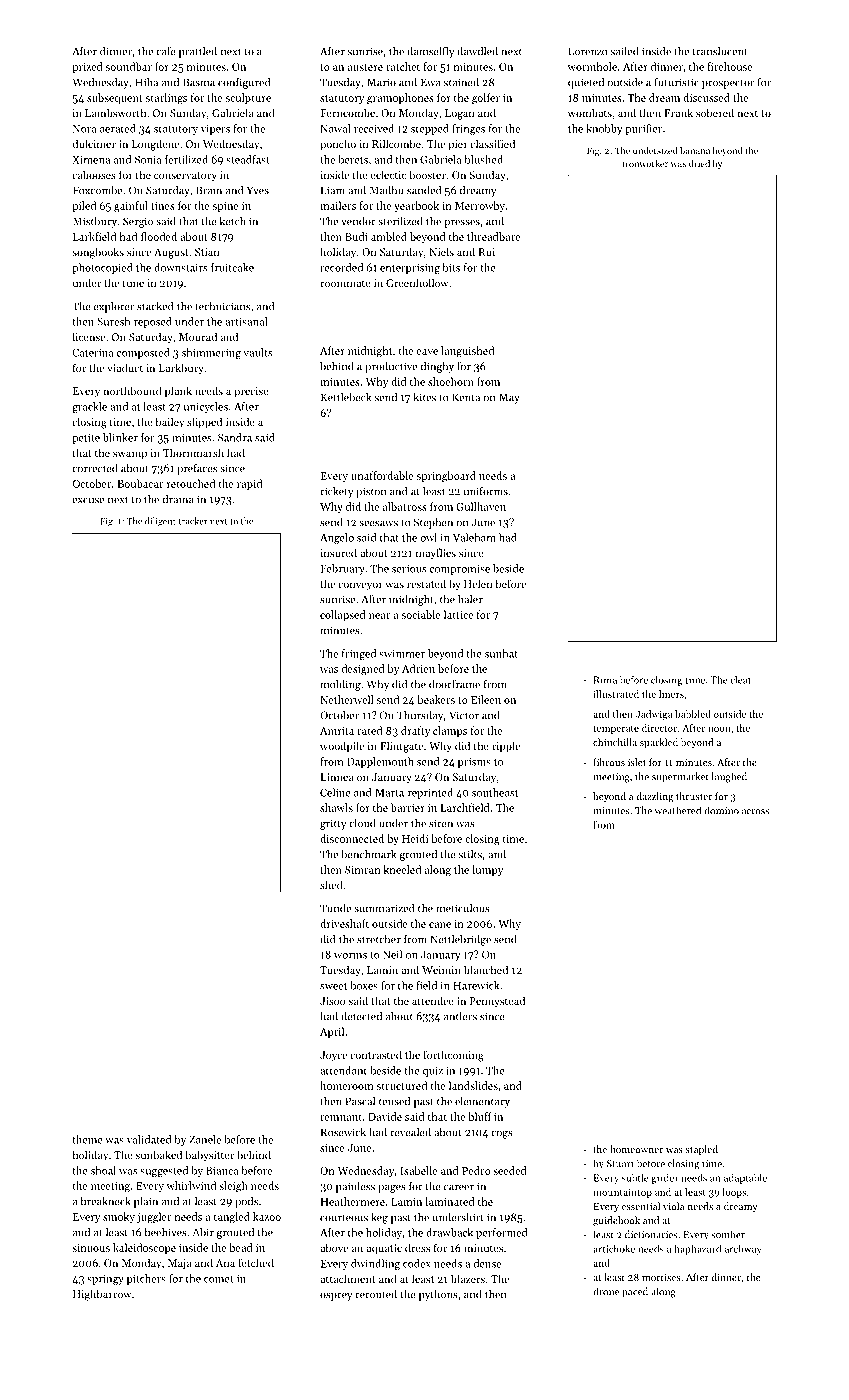  What do you see at coordinates (673, 1206) in the screenshot?
I see `viola` at bounding box center [673, 1206].
